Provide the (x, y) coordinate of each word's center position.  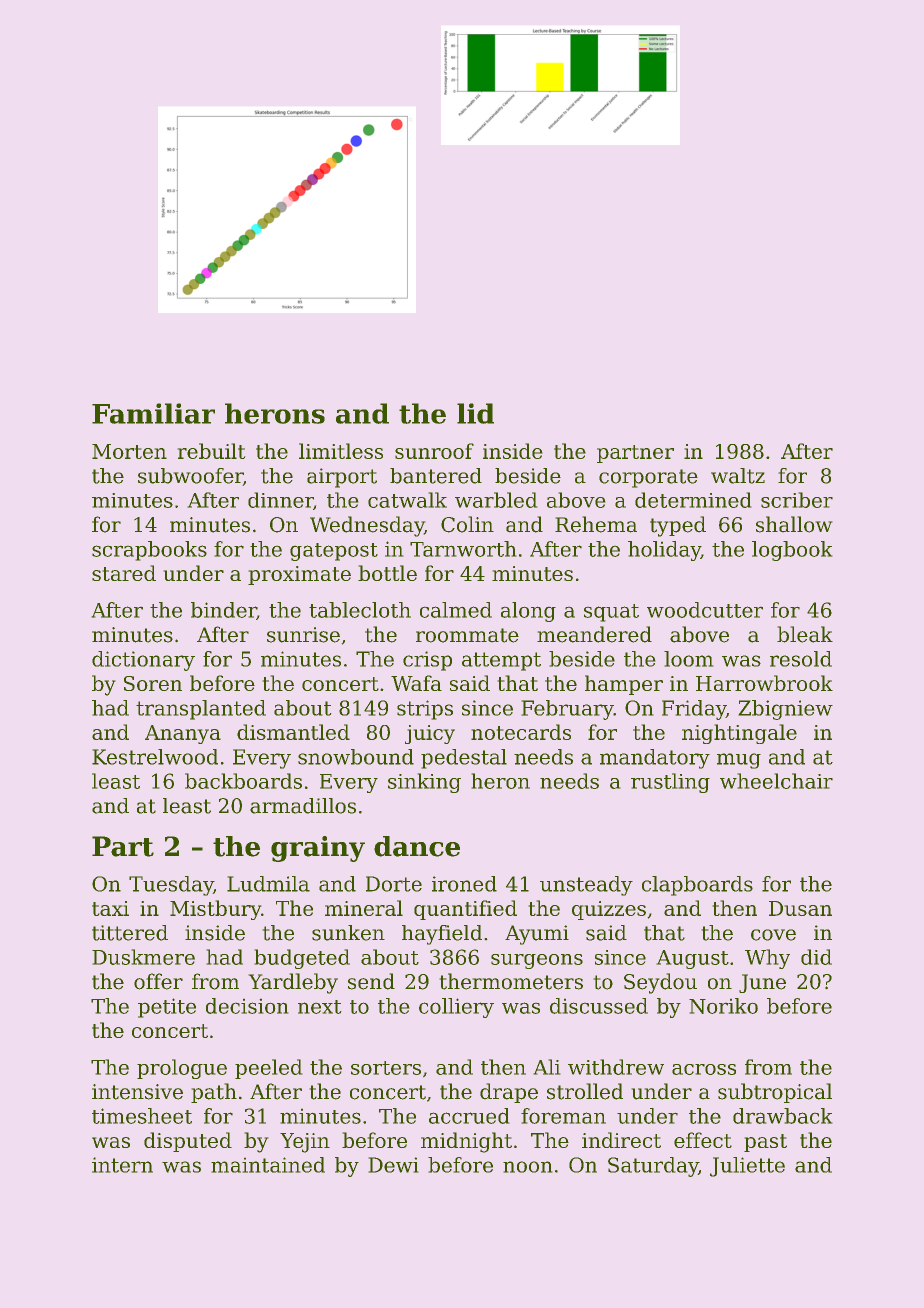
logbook (792, 551)
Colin (467, 524)
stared (124, 573)
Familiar (153, 413)
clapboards (697, 886)
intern (122, 1165)
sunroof (434, 451)
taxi (110, 908)
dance (417, 846)
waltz (738, 476)
